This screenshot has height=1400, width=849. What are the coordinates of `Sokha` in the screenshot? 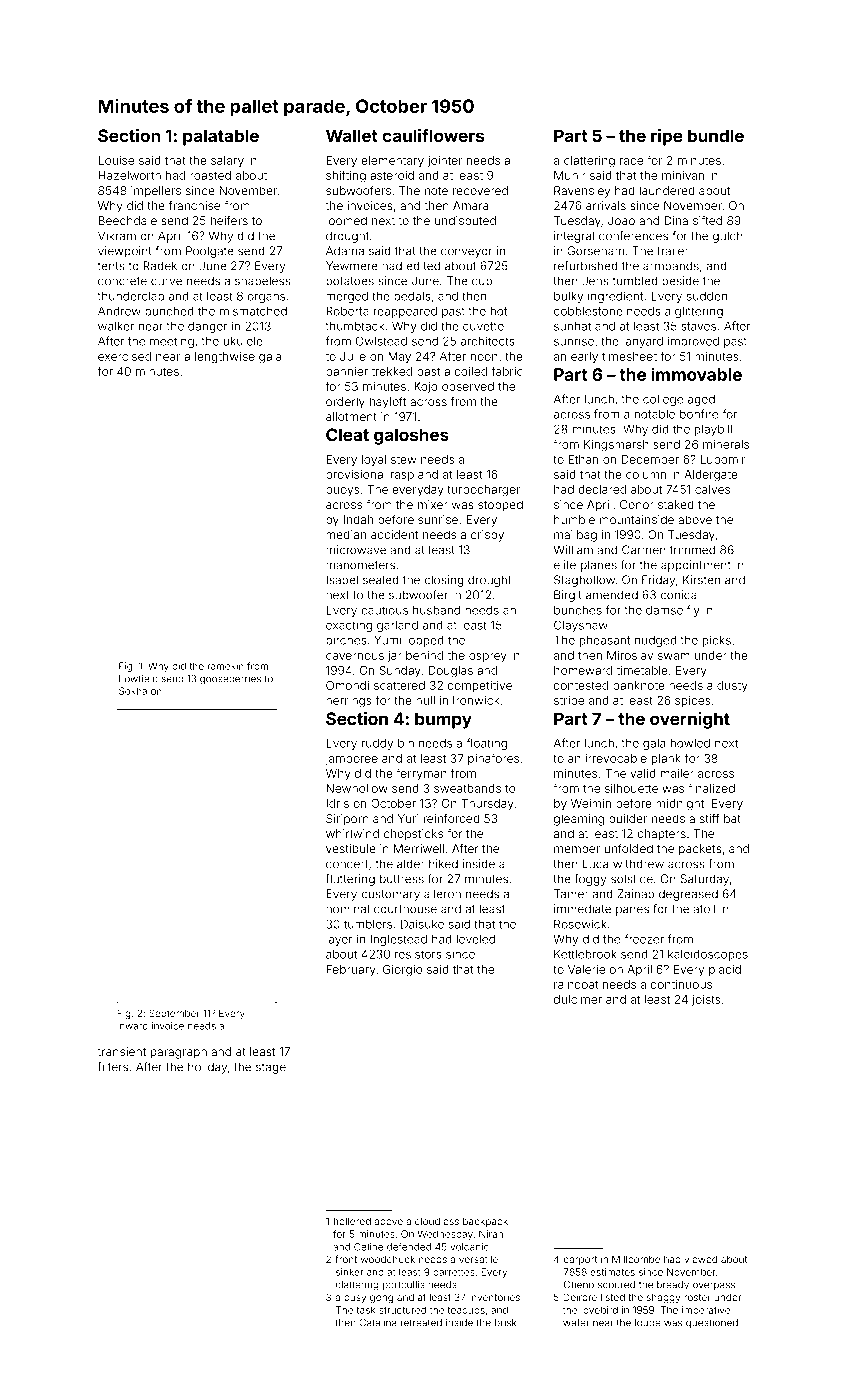 It's located at (133, 691).
